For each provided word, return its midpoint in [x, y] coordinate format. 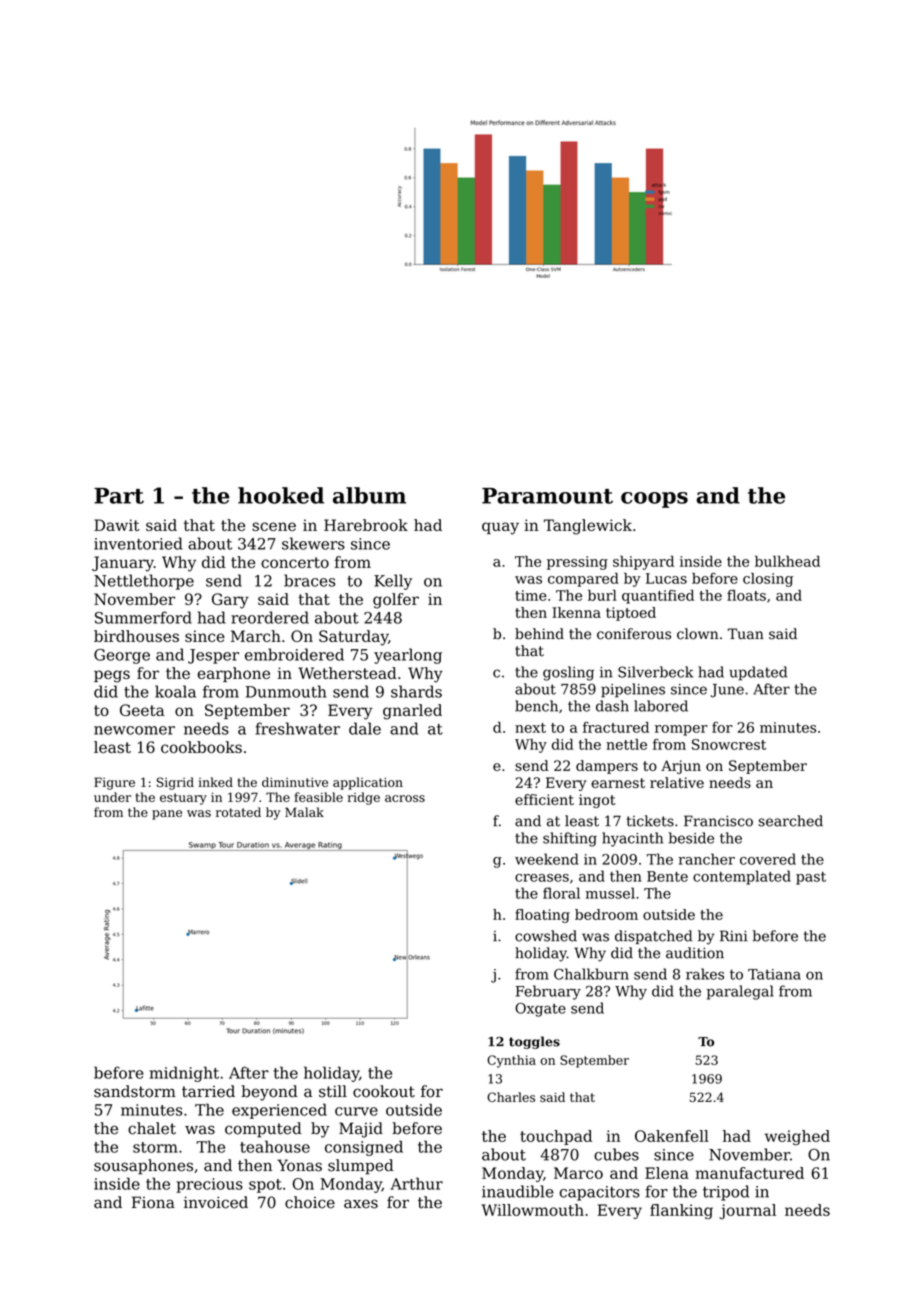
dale [365, 728]
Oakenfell [672, 1136]
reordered [270, 617]
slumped [361, 1167]
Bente [667, 876]
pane [167, 815]
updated [758, 673]
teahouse [275, 1146]
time [531, 595]
